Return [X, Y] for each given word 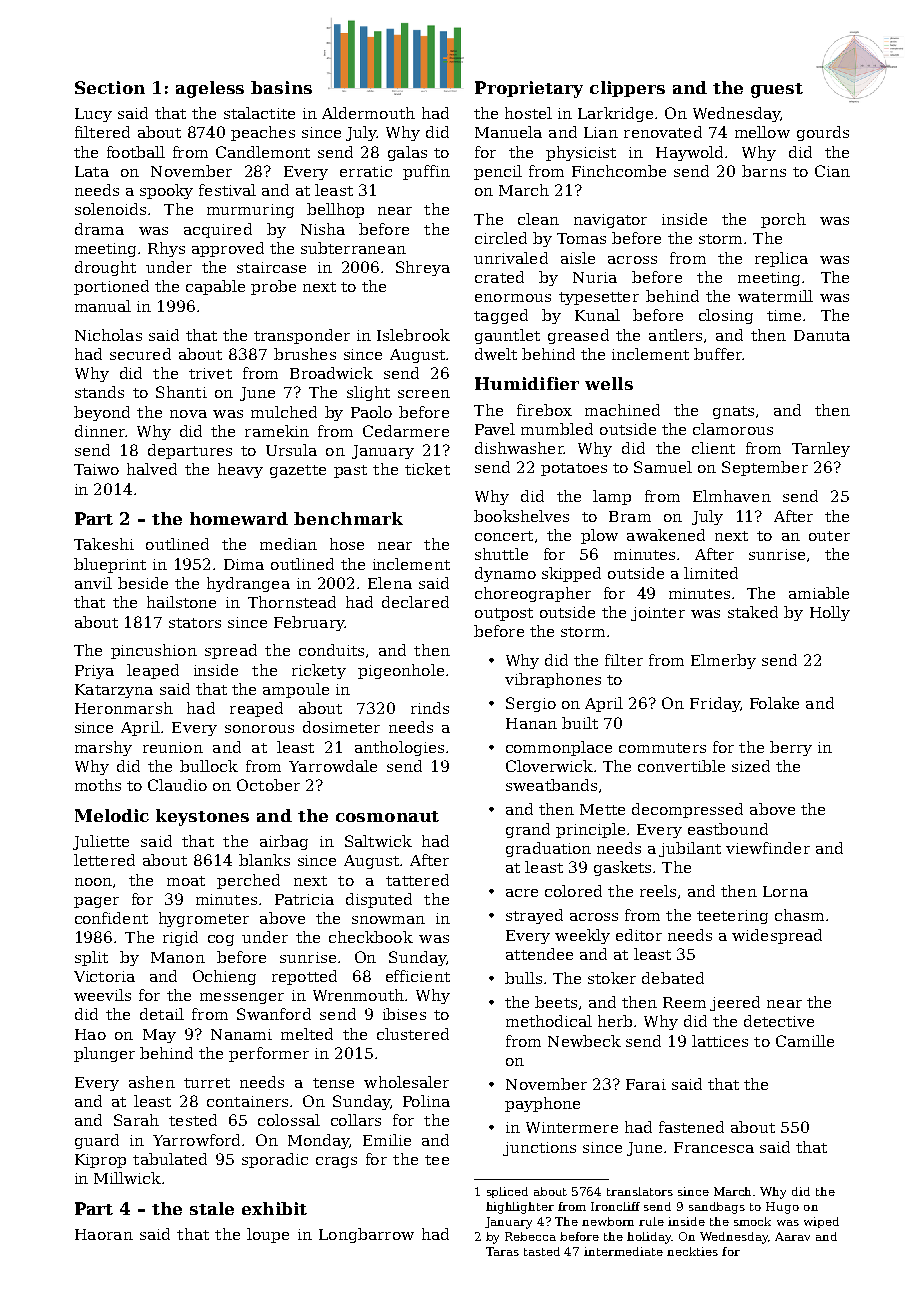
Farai [646, 1084]
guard [97, 1141]
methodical [549, 1021]
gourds [823, 133]
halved [152, 469]
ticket [427, 469]
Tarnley [821, 449]
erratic [366, 171]
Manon [178, 957]
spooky [166, 191]
